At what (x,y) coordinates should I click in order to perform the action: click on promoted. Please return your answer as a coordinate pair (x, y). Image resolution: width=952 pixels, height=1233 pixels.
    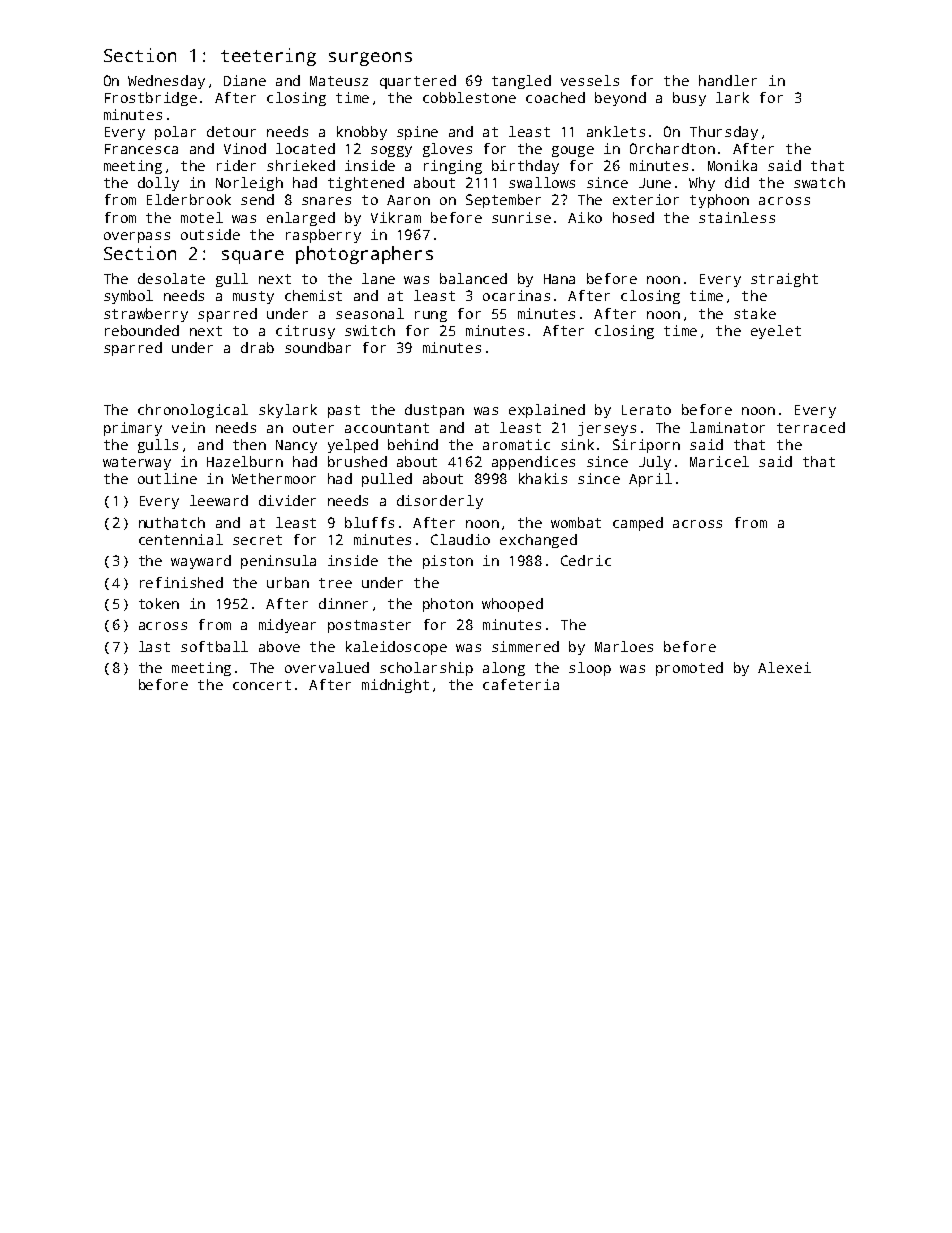
    Looking at the image, I should click on (689, 669).
